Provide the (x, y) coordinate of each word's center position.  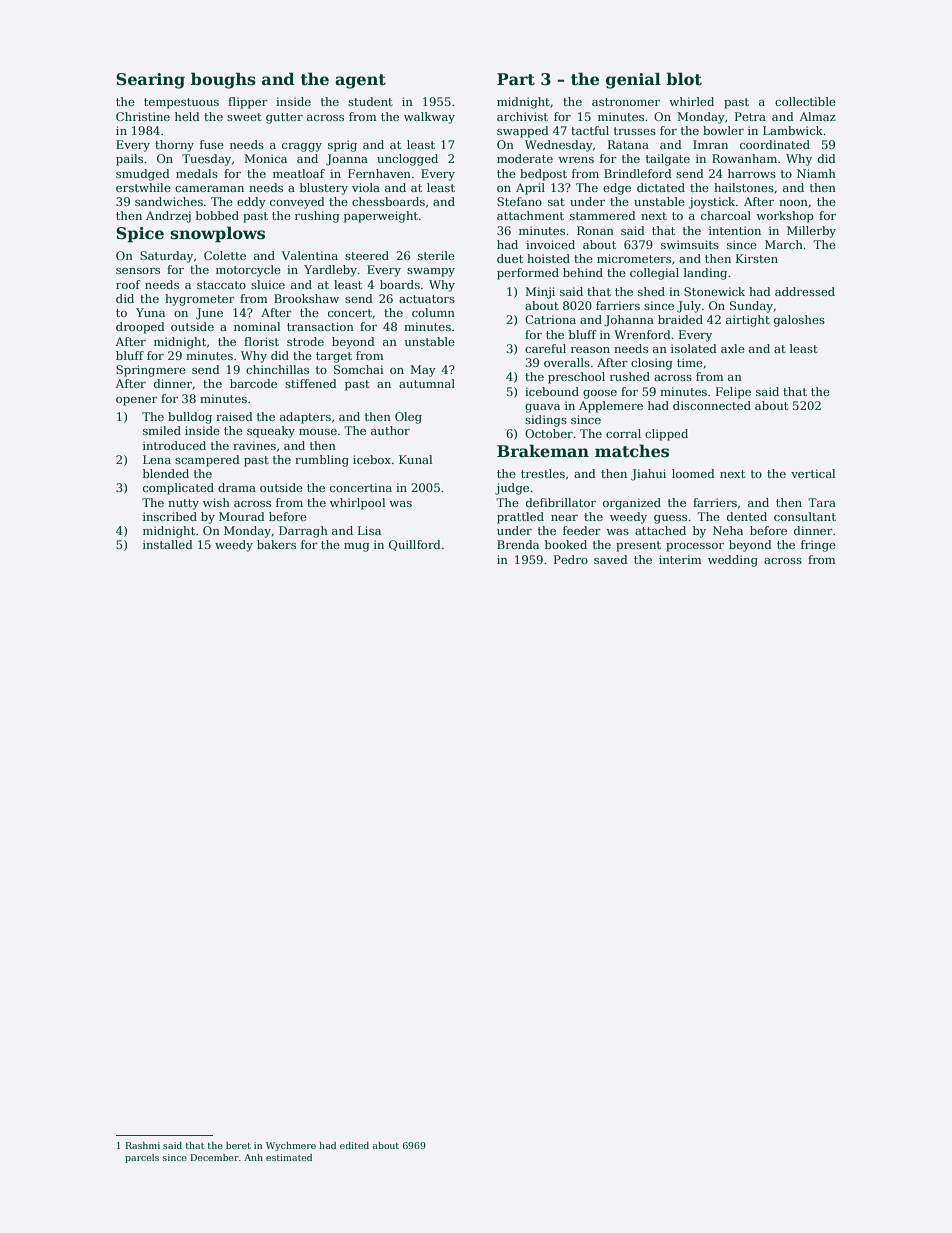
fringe (818, 546)
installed (168, 544)
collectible (805, 101)
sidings (546, 421)
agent (360, 81)
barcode (253, 383)
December (215, 1157)
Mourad (242, 516)
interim (680, 559)
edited (354, 1145)
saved (611, 559)
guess (670, 519)
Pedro (571, 559)
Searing (150, 81)
